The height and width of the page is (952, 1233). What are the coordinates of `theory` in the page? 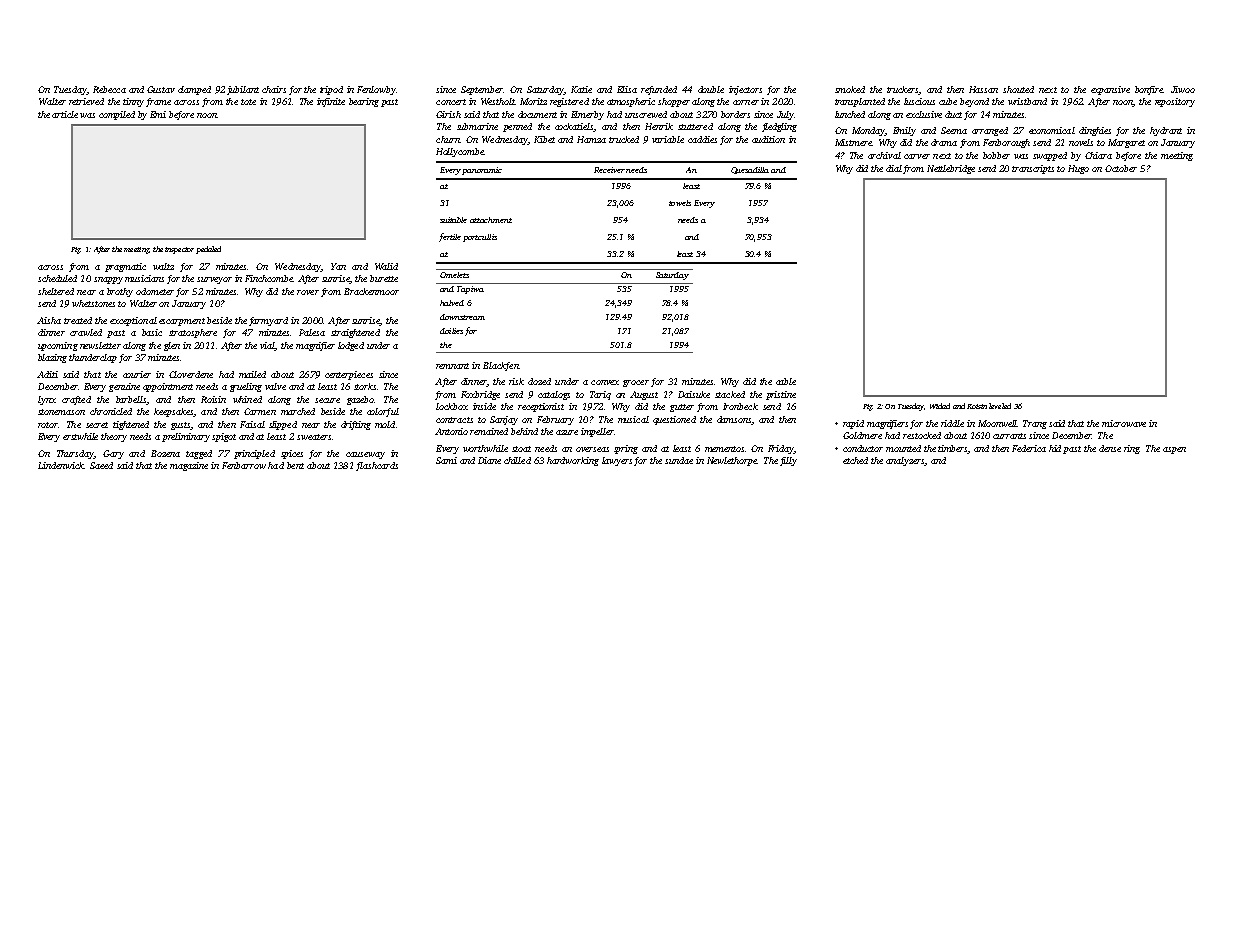 It's located at (114, 437).
